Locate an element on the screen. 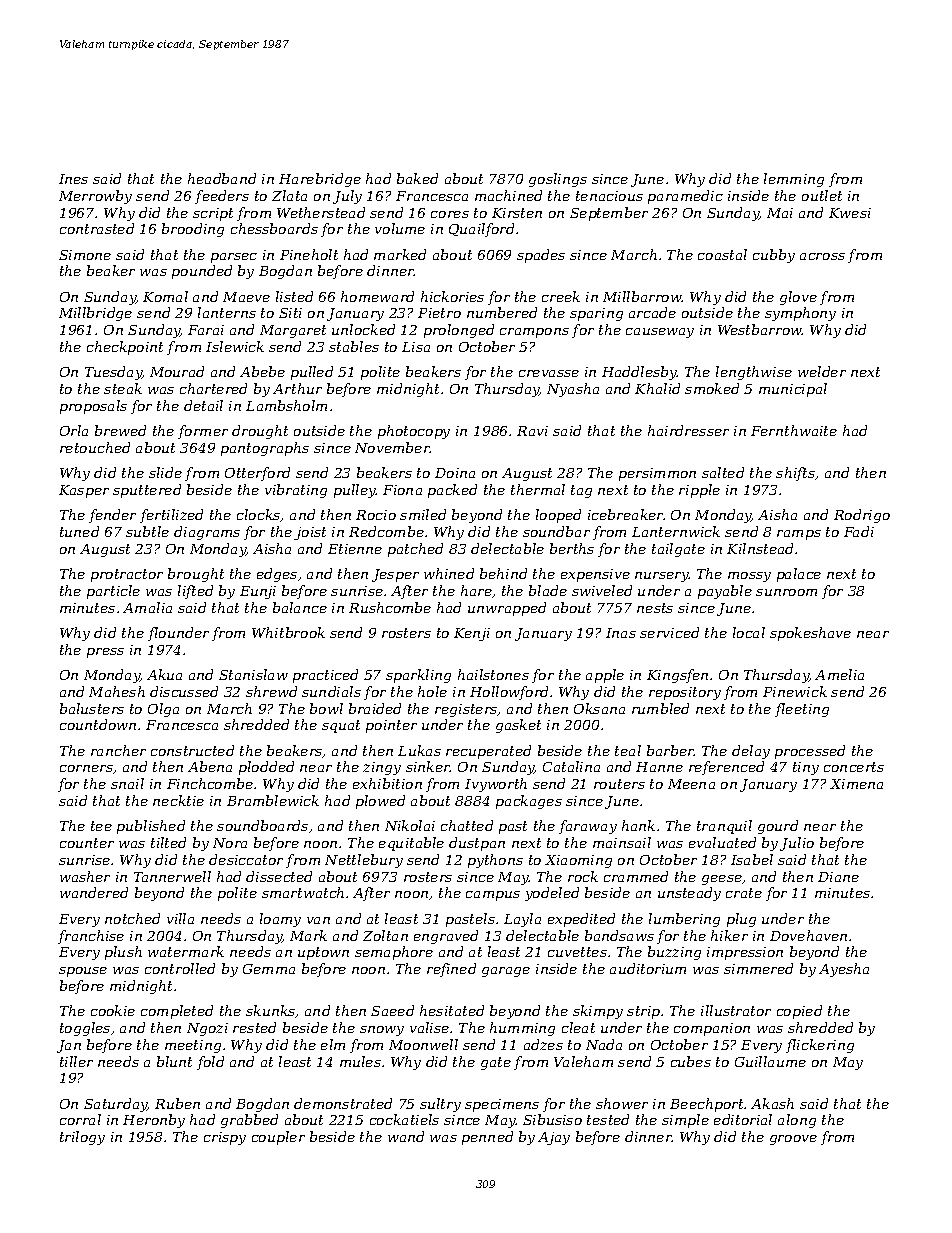 This screenshot has height=1233, width=952. tranquil is located at coordinates (724, 827).
